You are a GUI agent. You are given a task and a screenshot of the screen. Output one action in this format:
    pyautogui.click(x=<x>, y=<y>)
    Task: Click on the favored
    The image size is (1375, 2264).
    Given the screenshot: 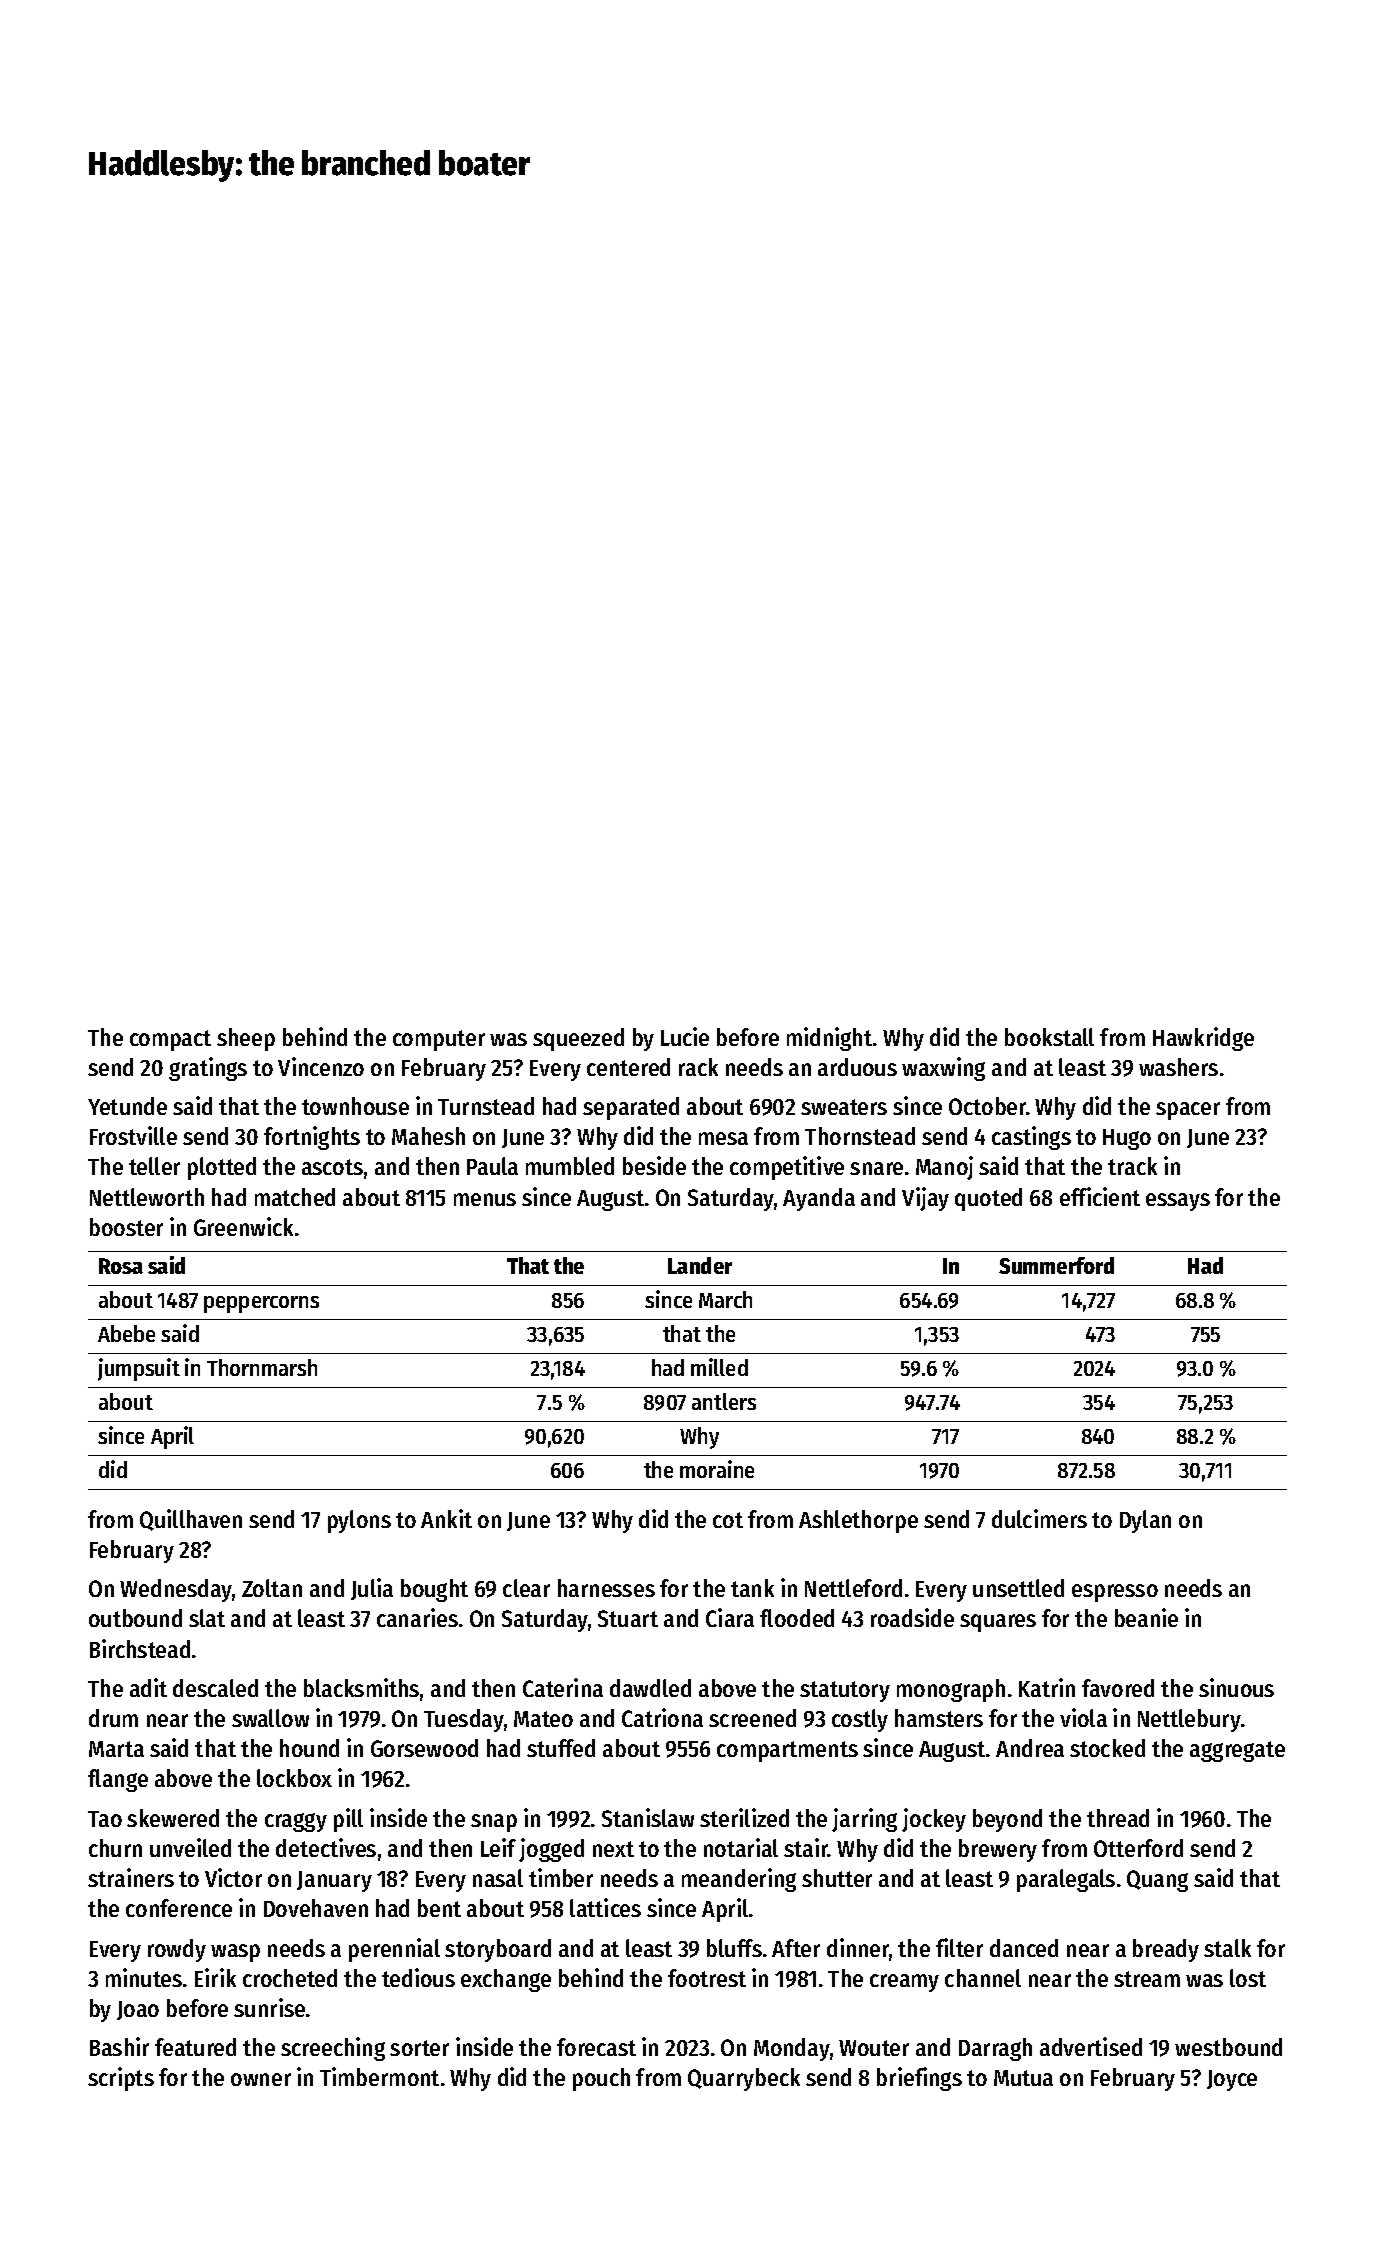 What is the action you would take?
    pyautogui.click(x=1118, y=1688)
